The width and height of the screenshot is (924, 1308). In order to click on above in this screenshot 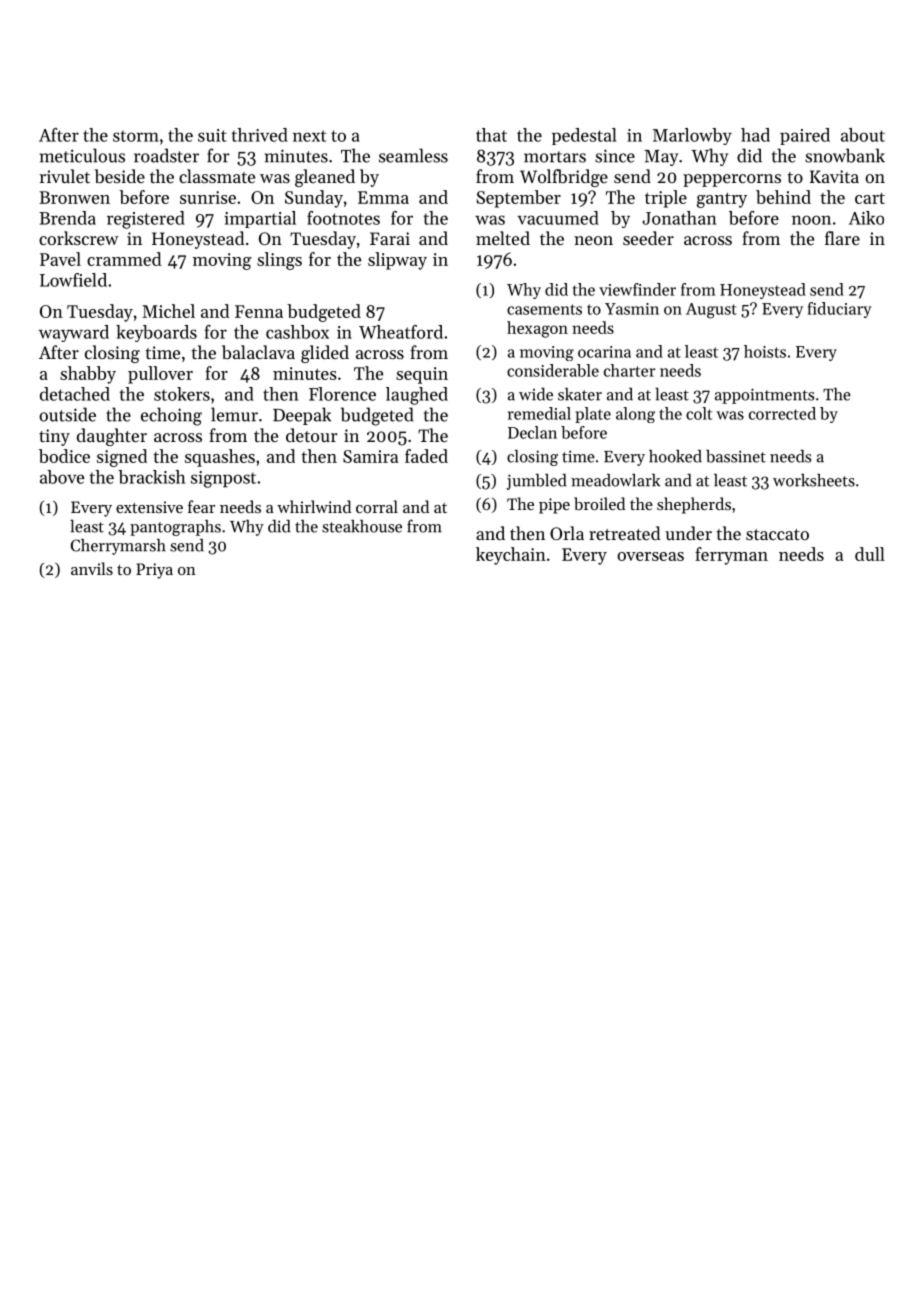, I will do `click(62, 477)`.
